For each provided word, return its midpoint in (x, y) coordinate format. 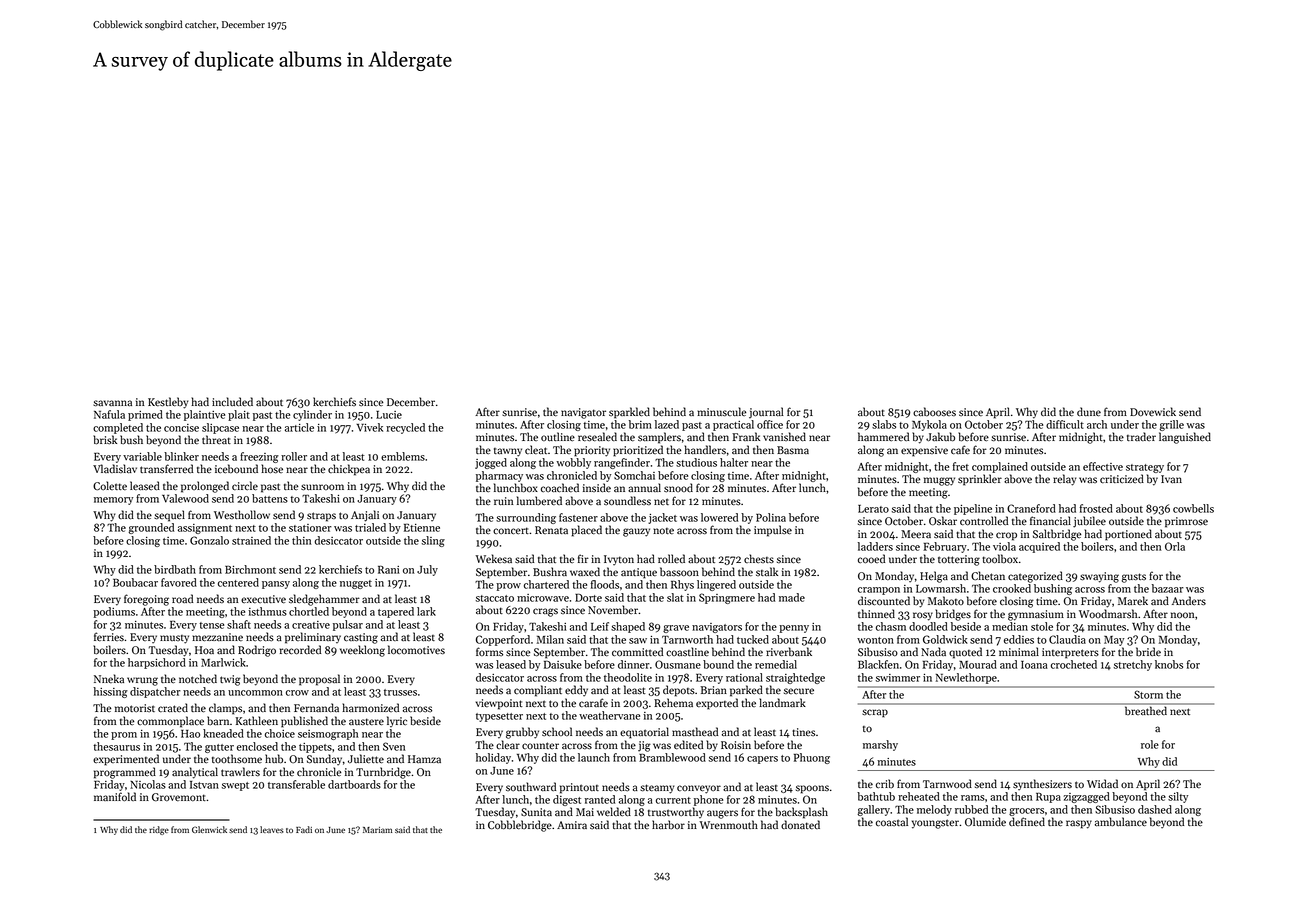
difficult (1065, 424)
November (613, 610)
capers (762, 760)
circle (245, 486)
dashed (1155, 809)
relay (1064, 480)
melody (934, 810)
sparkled (629, 413)
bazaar (1168, 588)
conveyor (699, 789)
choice (280, 733)
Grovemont (179, 797)
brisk (105, 440)
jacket (662, 518)
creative (311, 625)
